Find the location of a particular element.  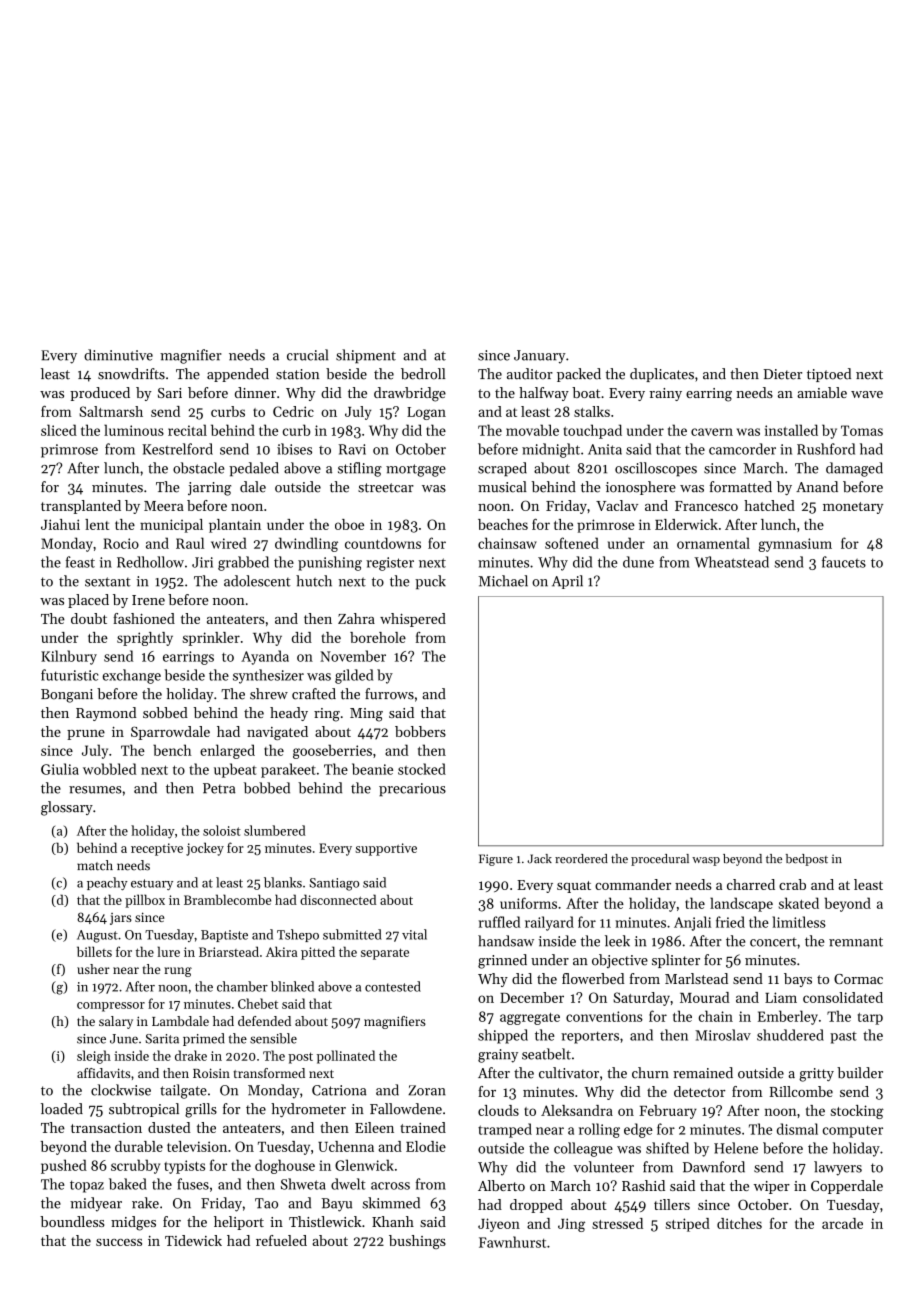

fuses is located at coordinates (193, 1184).
